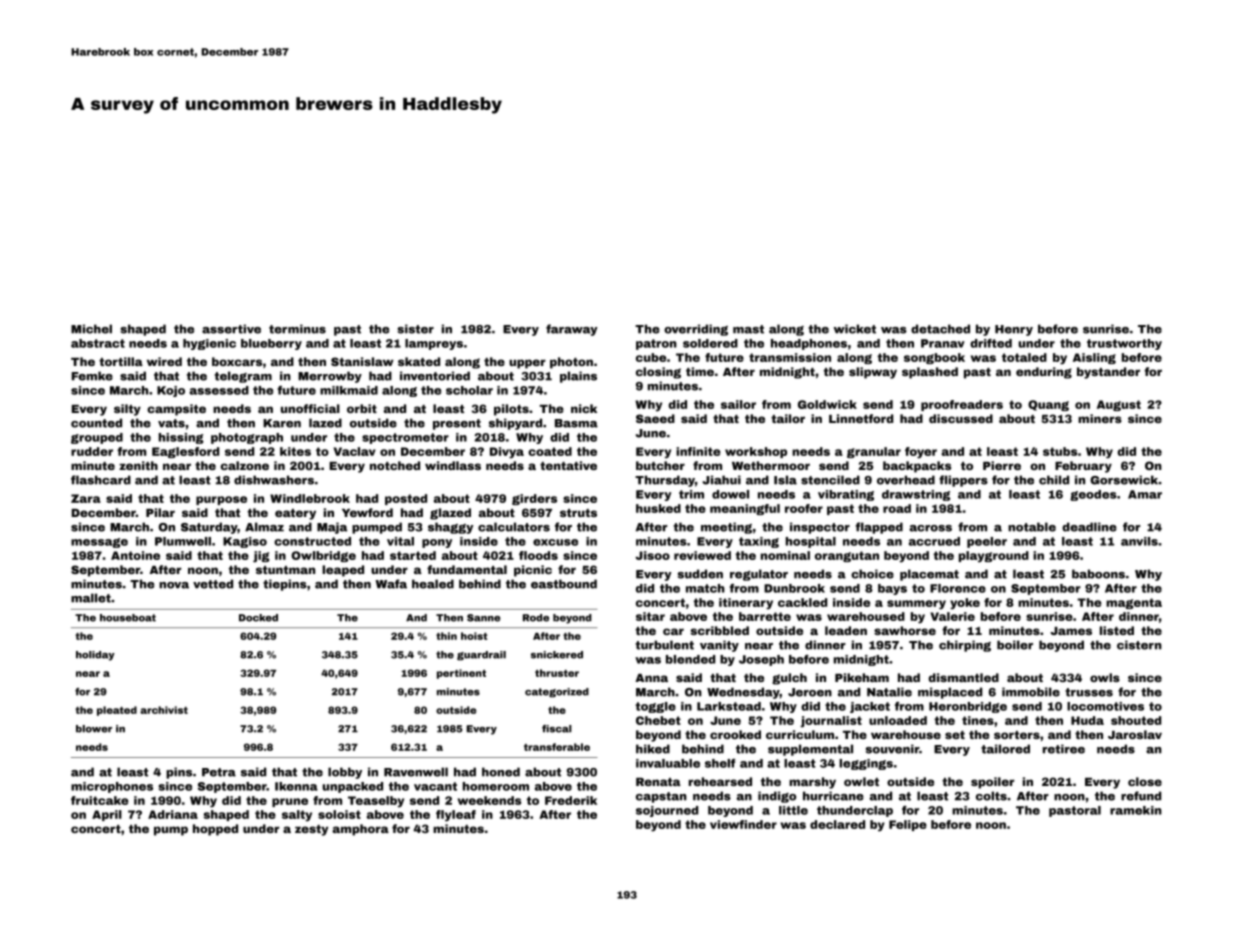 The width and height of the page is (1233, 952). What do you see at coordinates (453, 465) in the page?
I see `windlass` at bounding box center [453, 465].
